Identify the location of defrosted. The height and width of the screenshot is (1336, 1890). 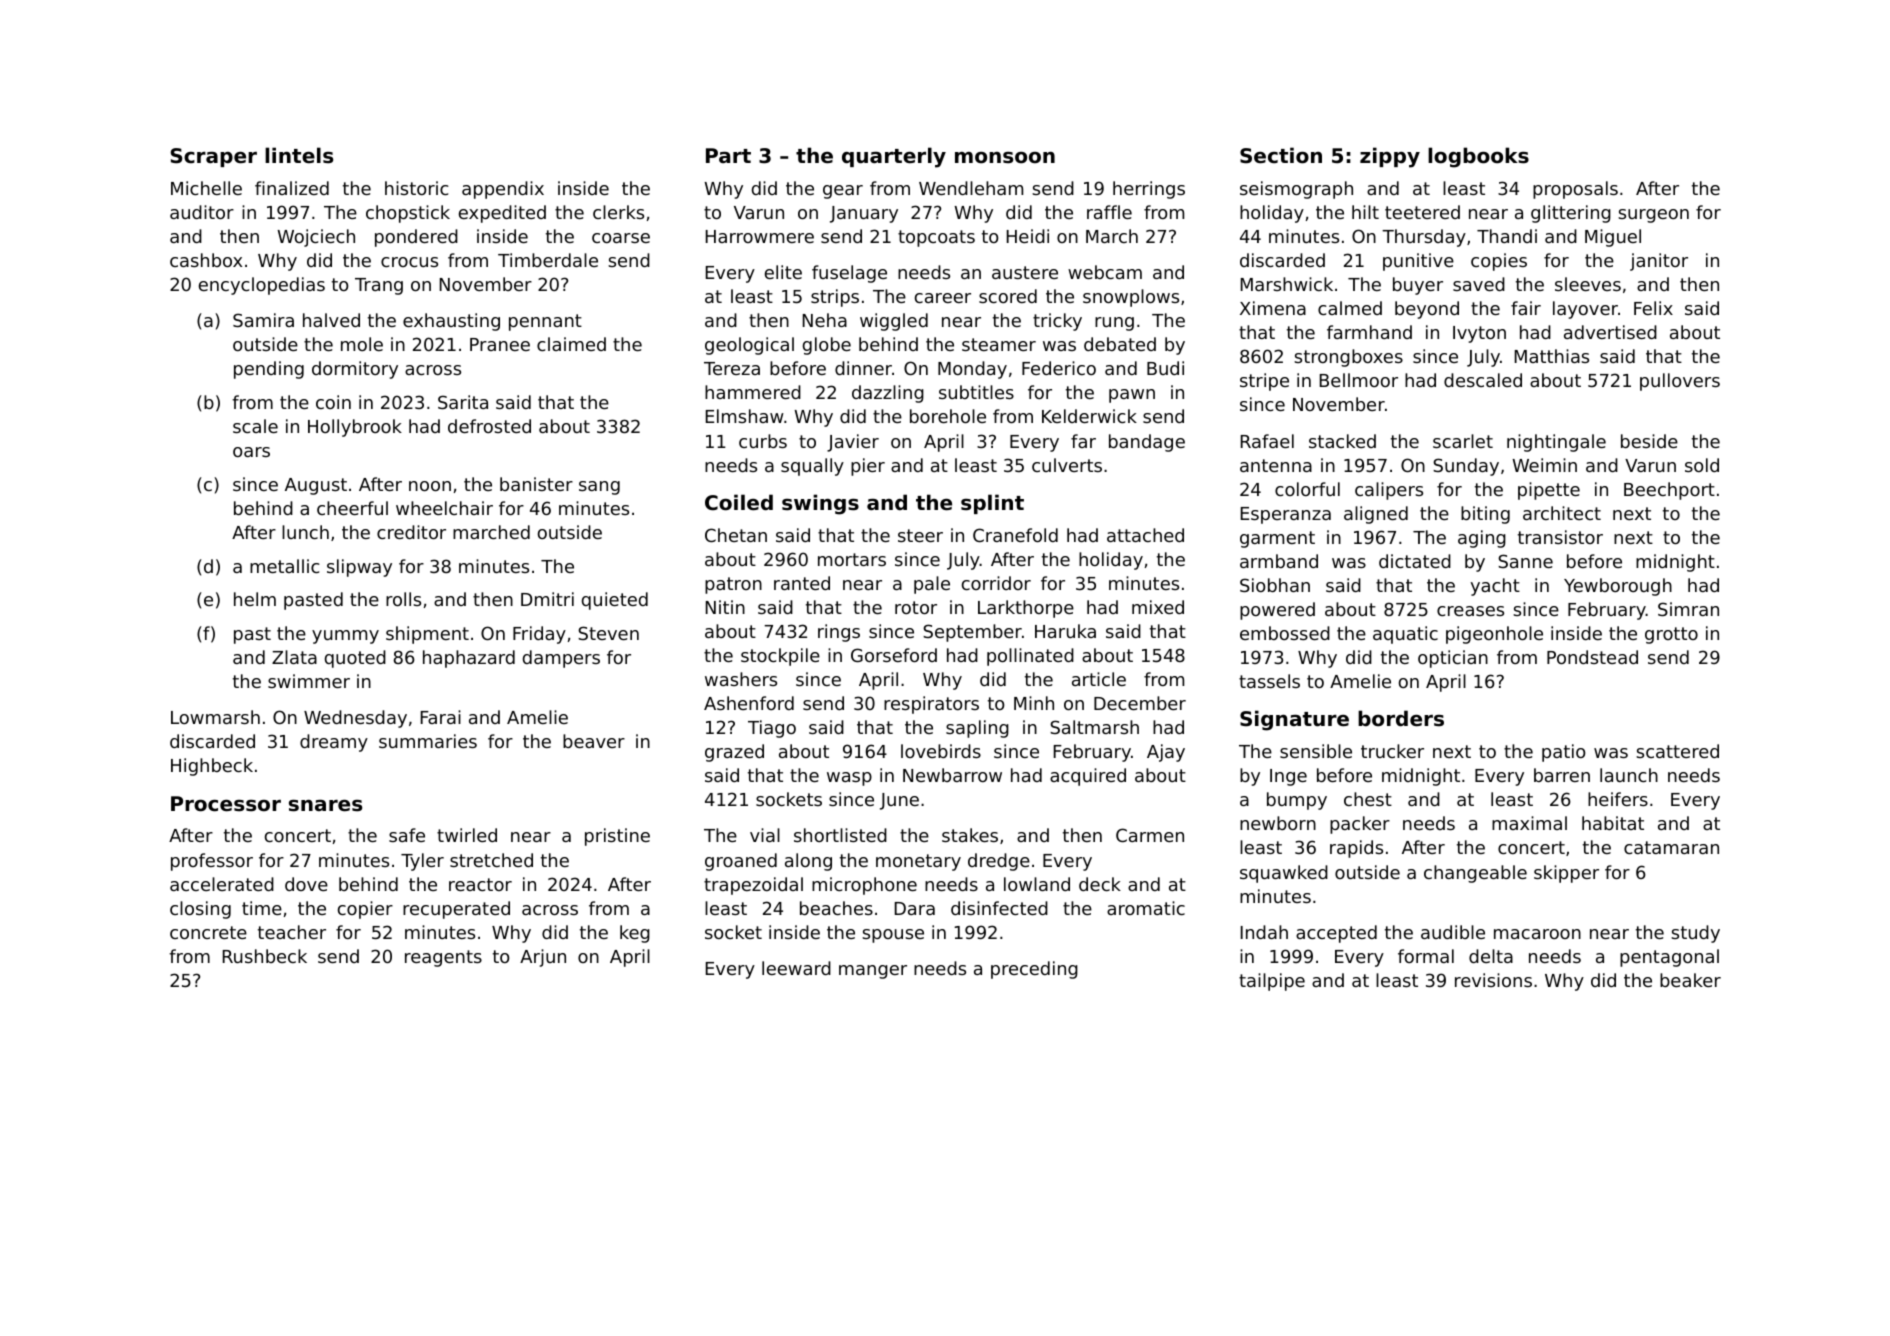
(489, 426).
